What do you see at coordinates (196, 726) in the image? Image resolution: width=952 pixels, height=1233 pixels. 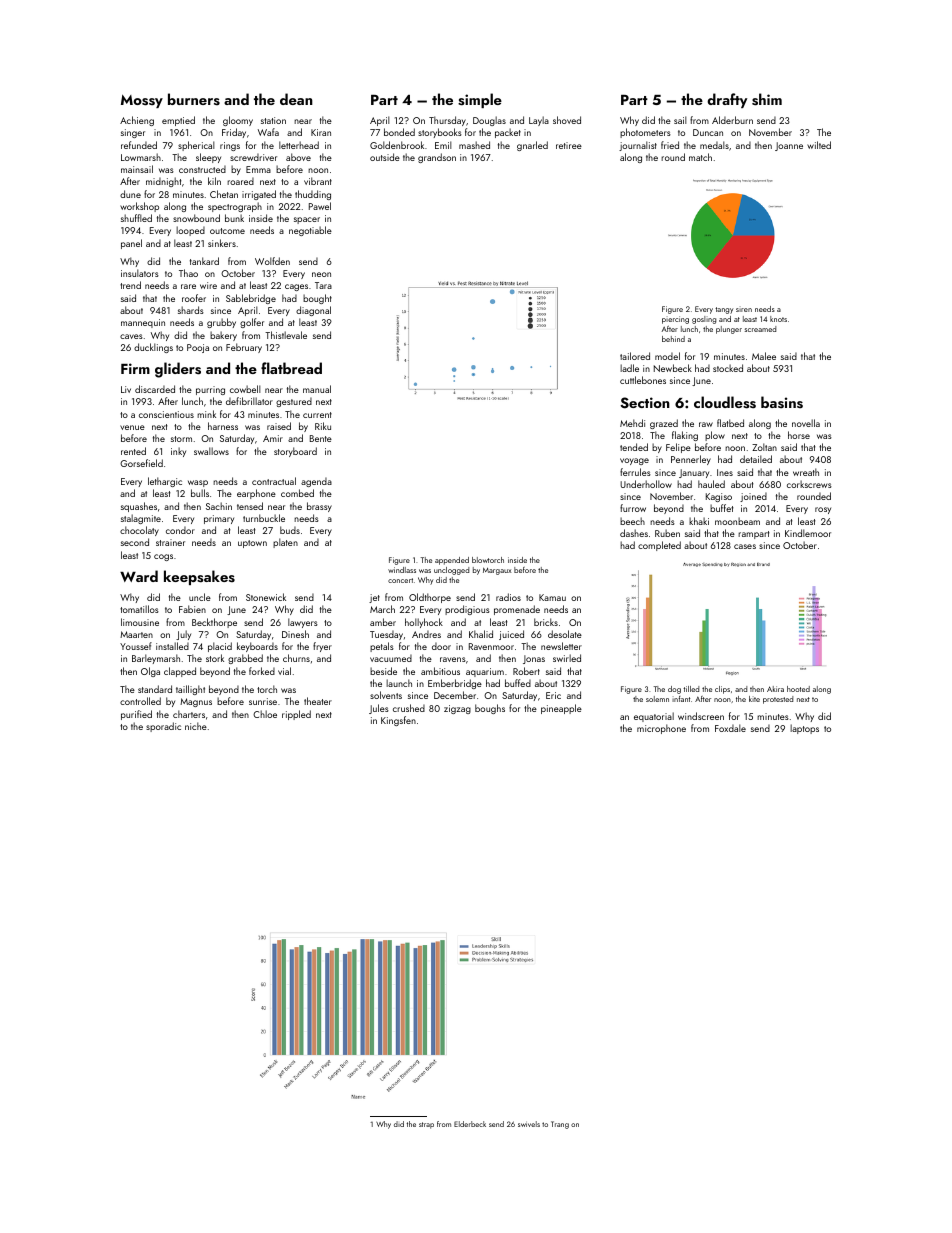 I see `niche` at bounding box center [196, 726].
